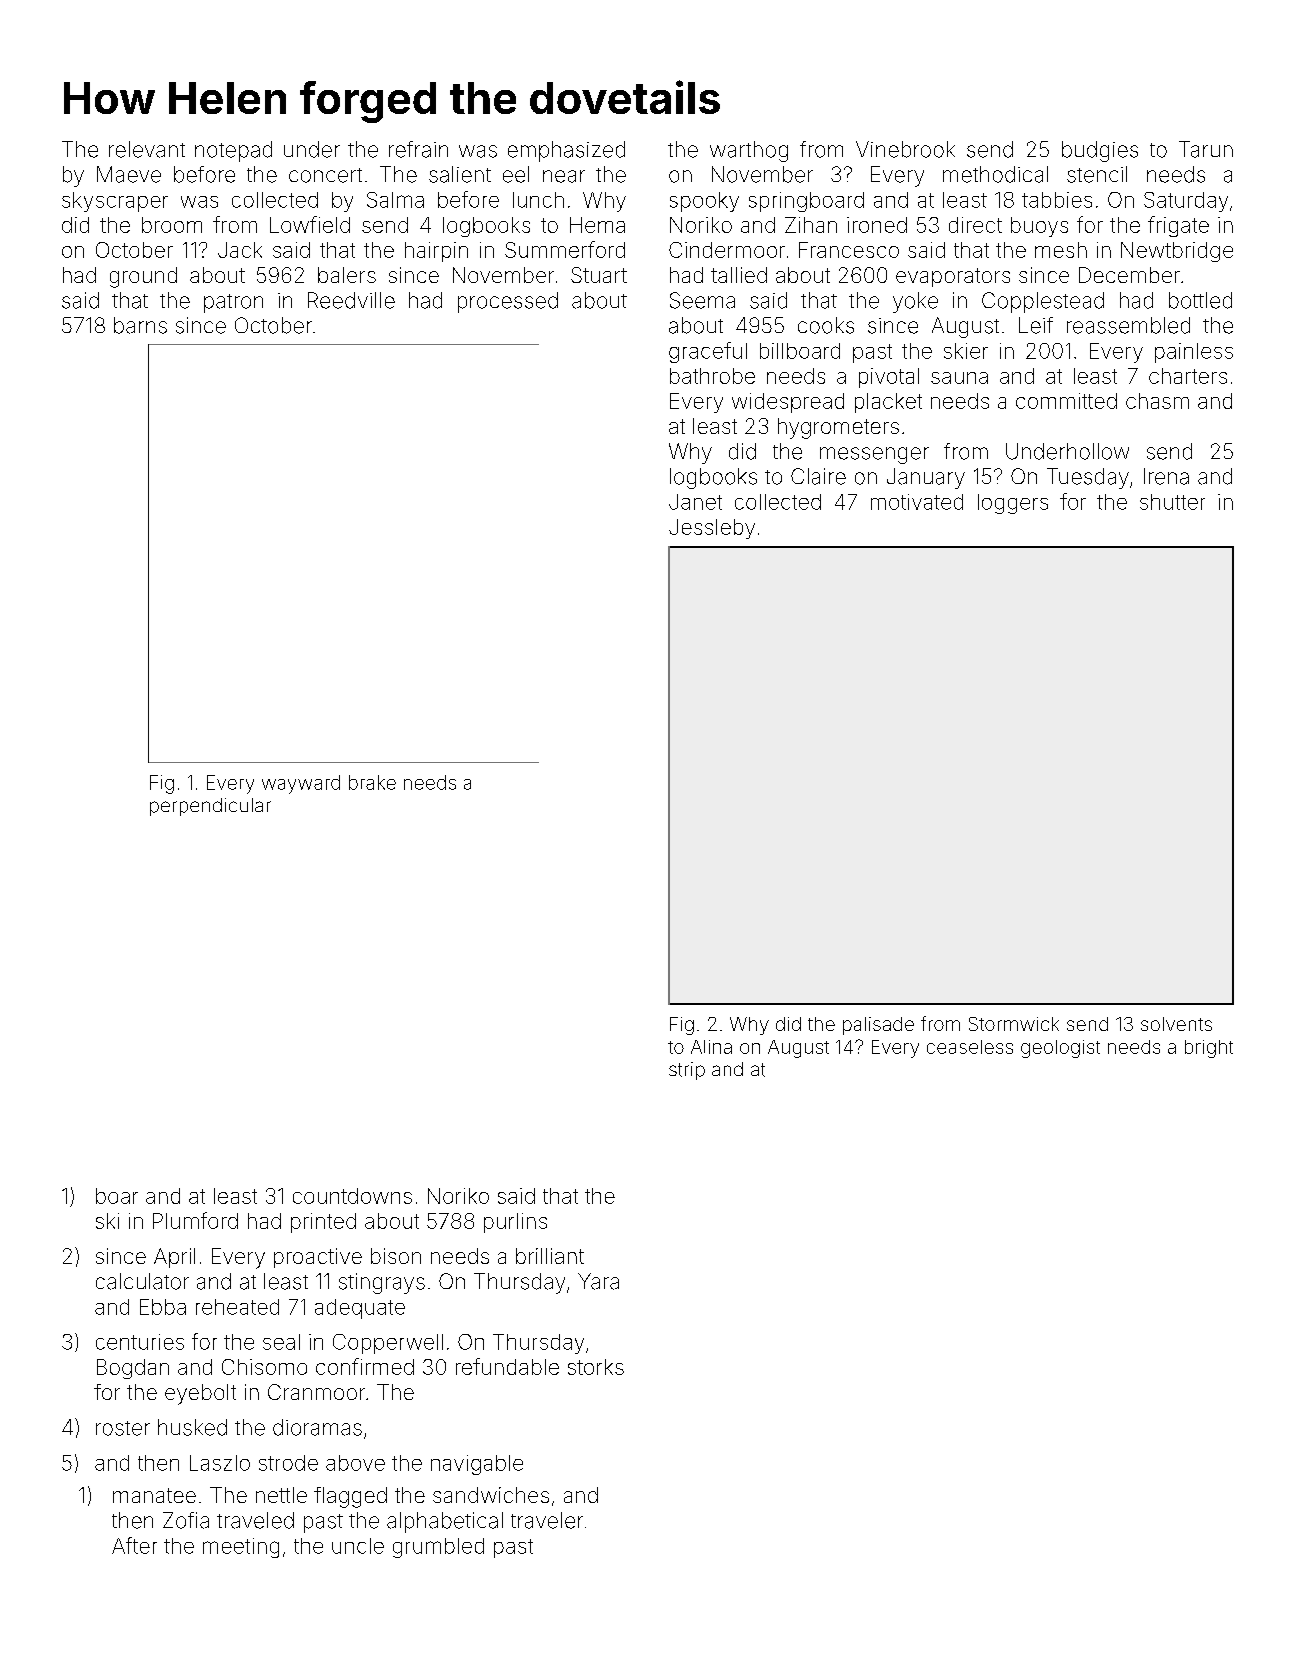 Image resolution: width=1295 pixels, height=1676 pixels. I want to click on perpendicular, so click(210, 807).
